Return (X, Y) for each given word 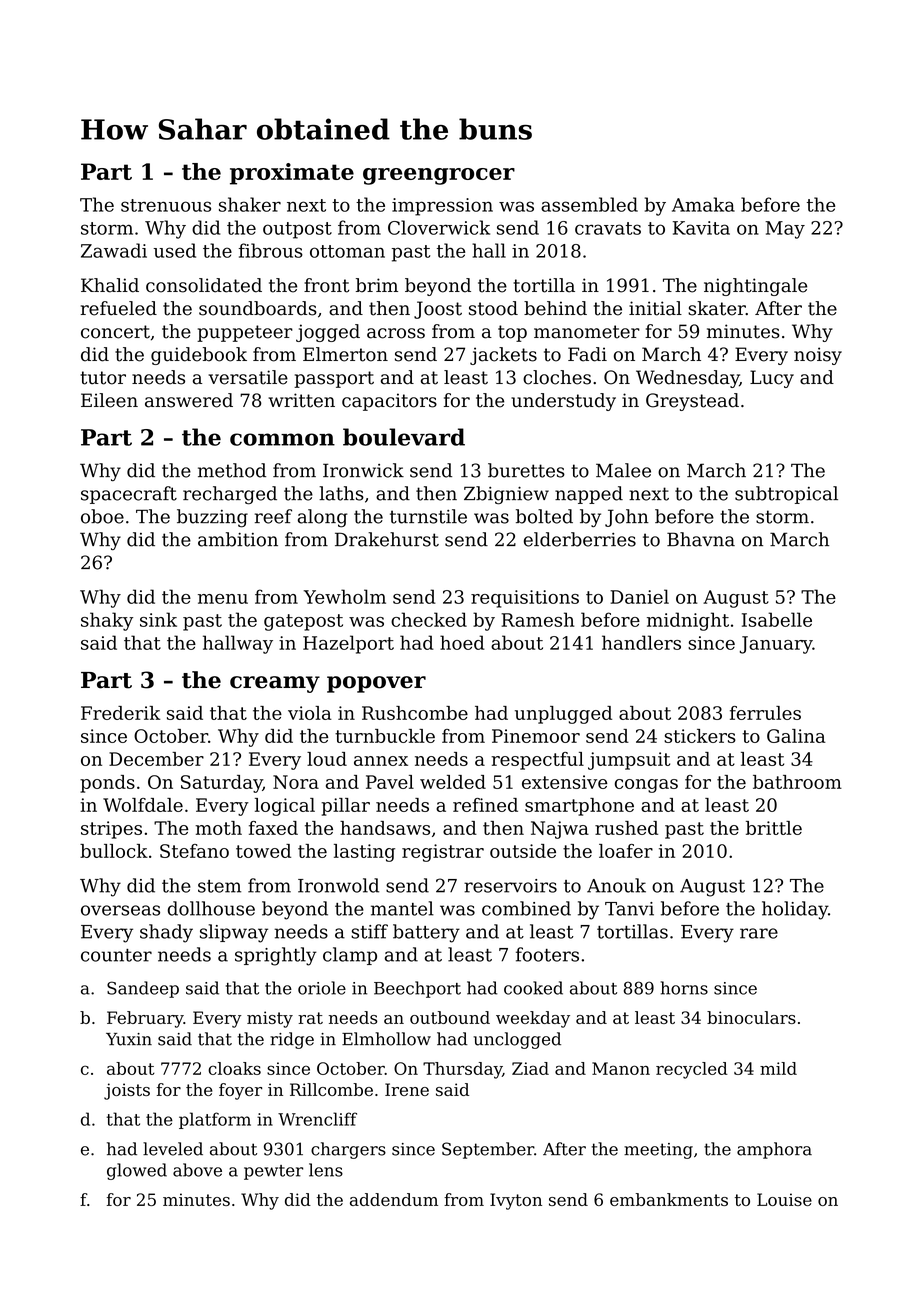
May (785, 230)
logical (285, 807)
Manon (621, 1068)
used (175, 250)
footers (547, 954)
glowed (137, 1171)
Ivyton (516, 1201)
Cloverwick (439, 227)
